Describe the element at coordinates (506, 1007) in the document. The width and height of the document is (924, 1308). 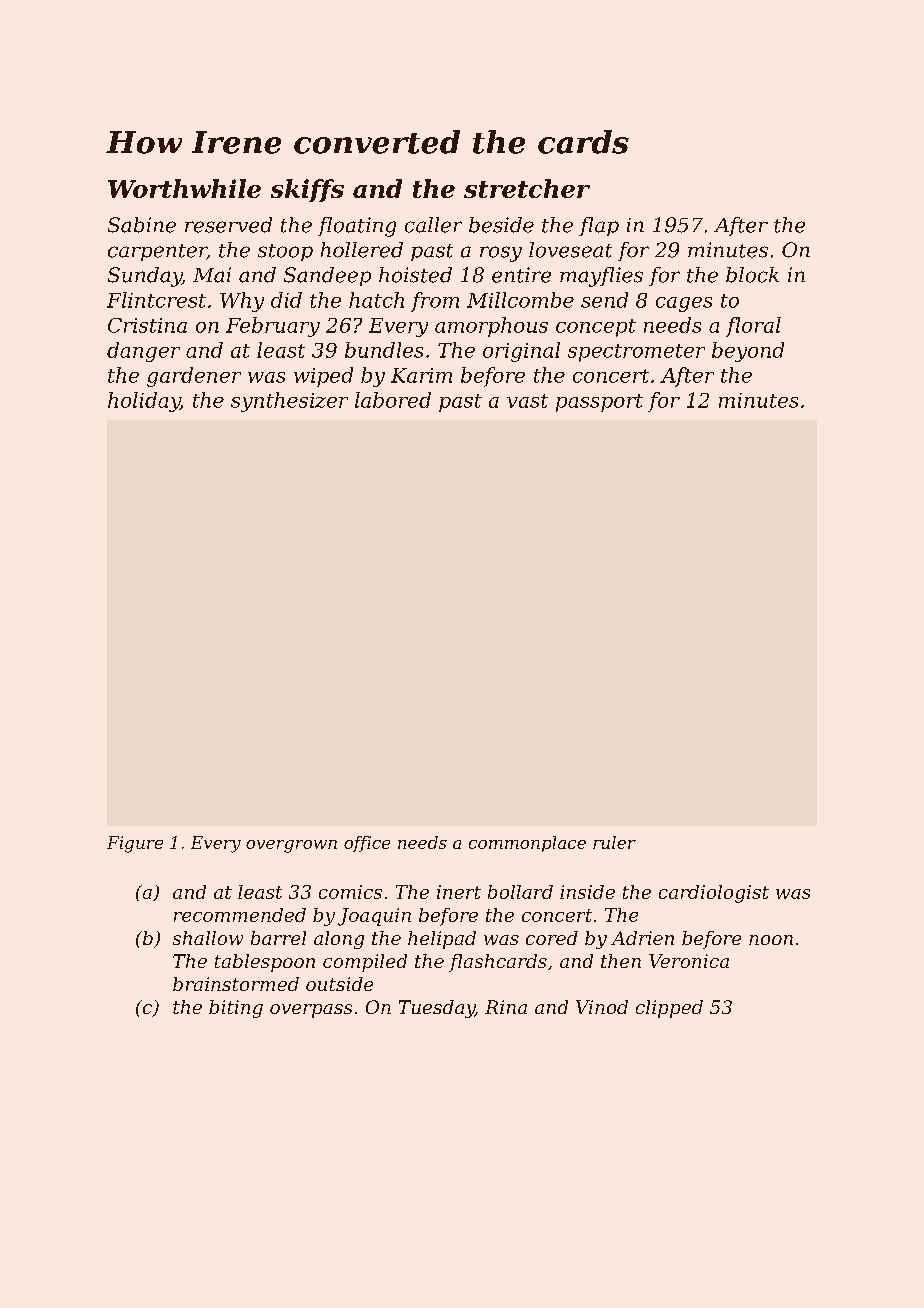
I see `Rina` at that location.
